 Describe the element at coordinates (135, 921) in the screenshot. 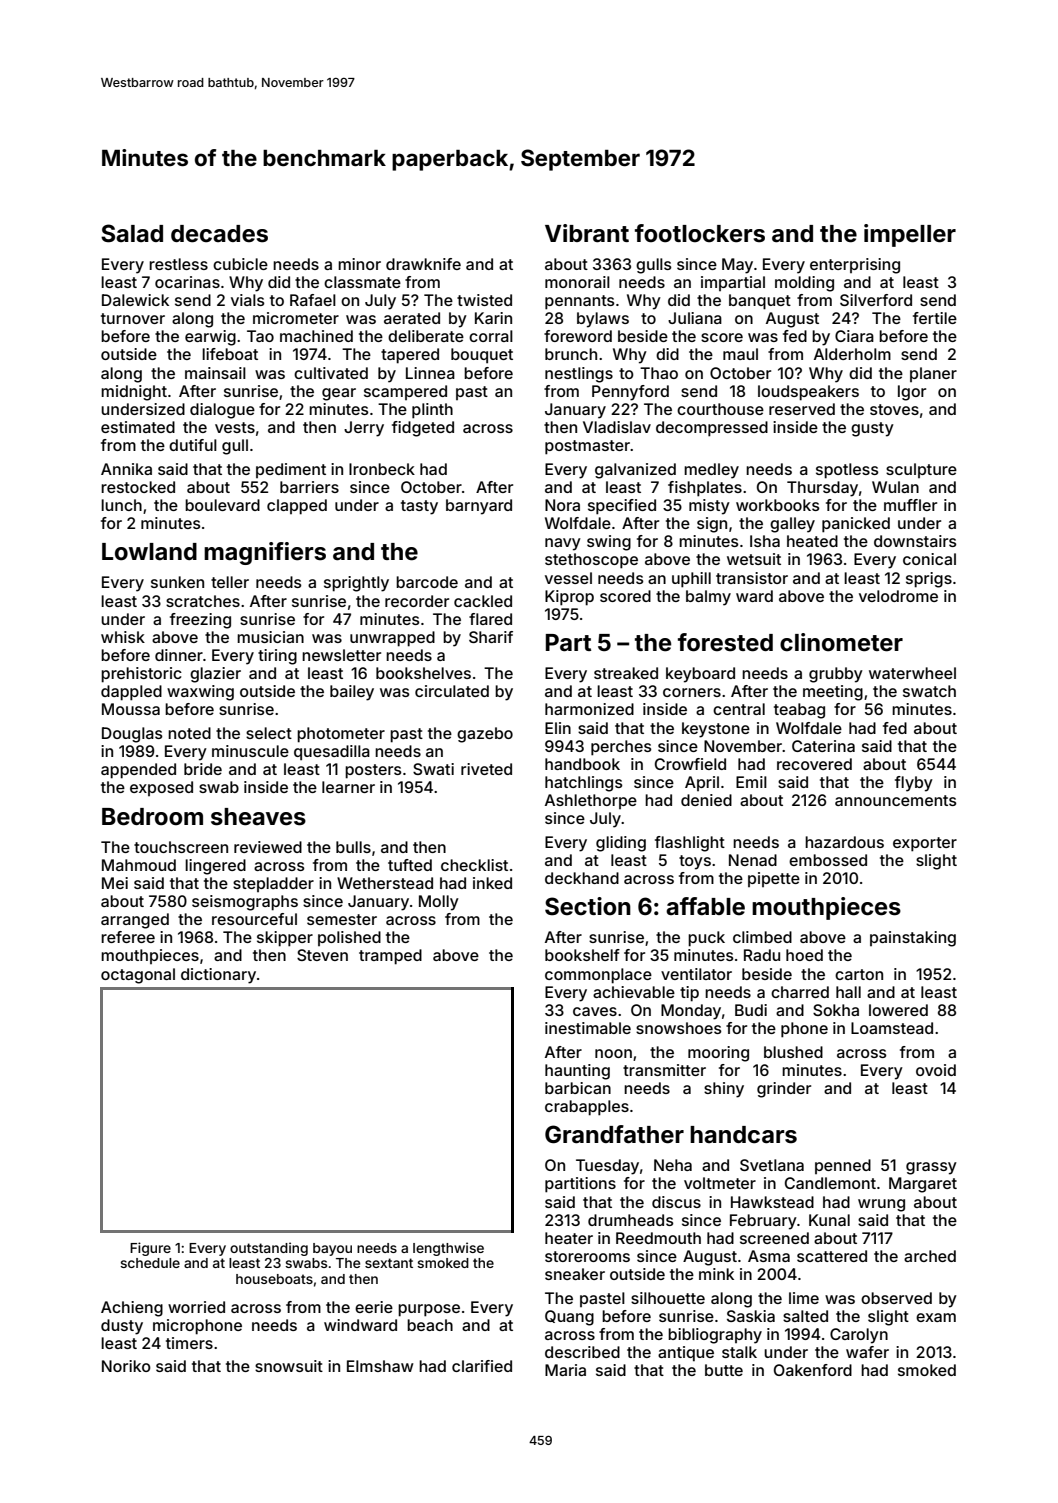

I see `arranged` at that location.
